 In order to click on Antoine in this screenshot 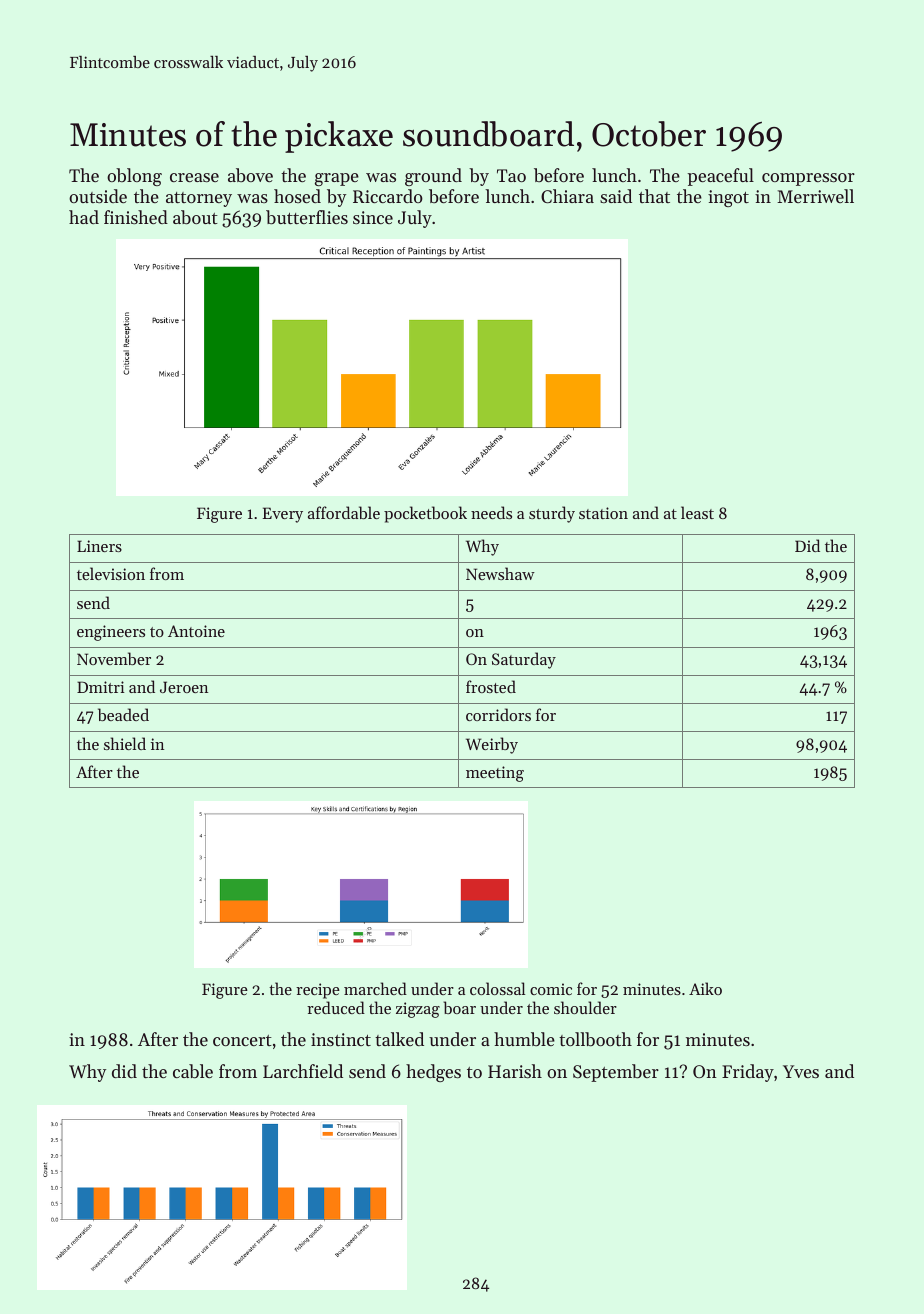, I will do `click(196, 631)`.
